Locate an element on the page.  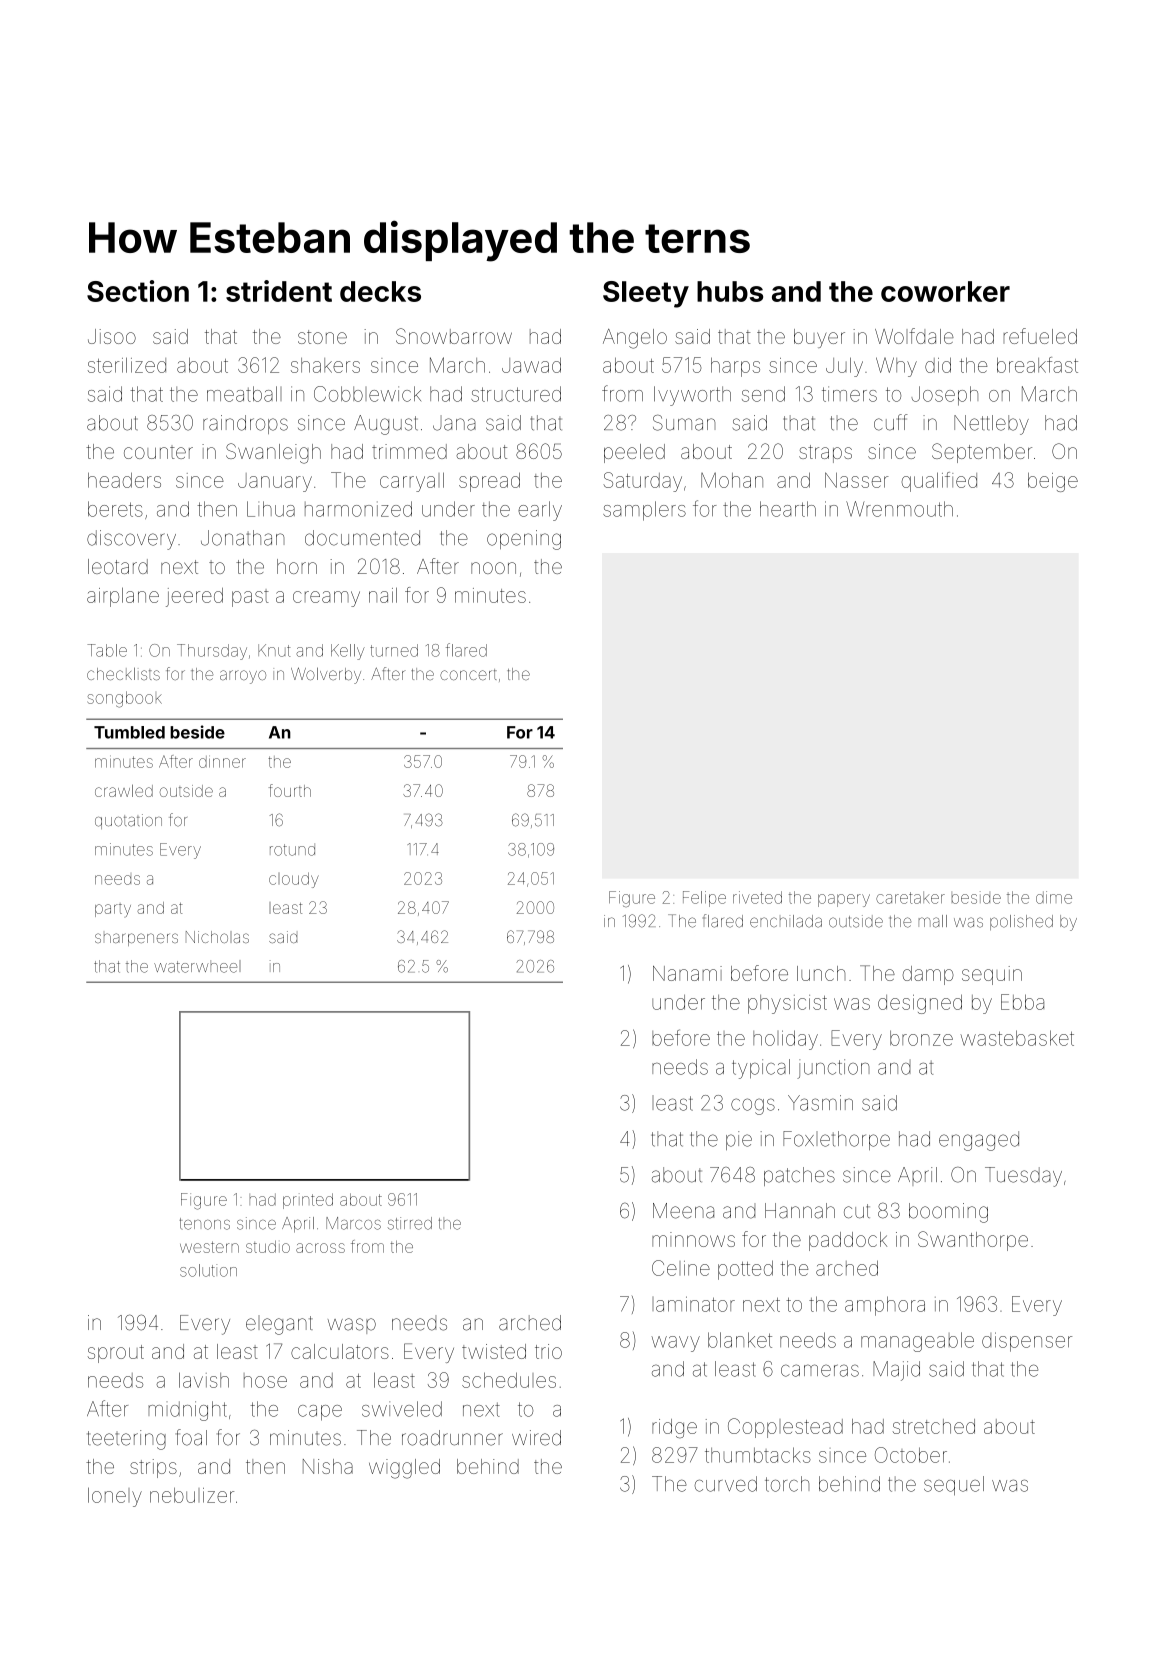
riveted is located at coordinates (757, 897).
